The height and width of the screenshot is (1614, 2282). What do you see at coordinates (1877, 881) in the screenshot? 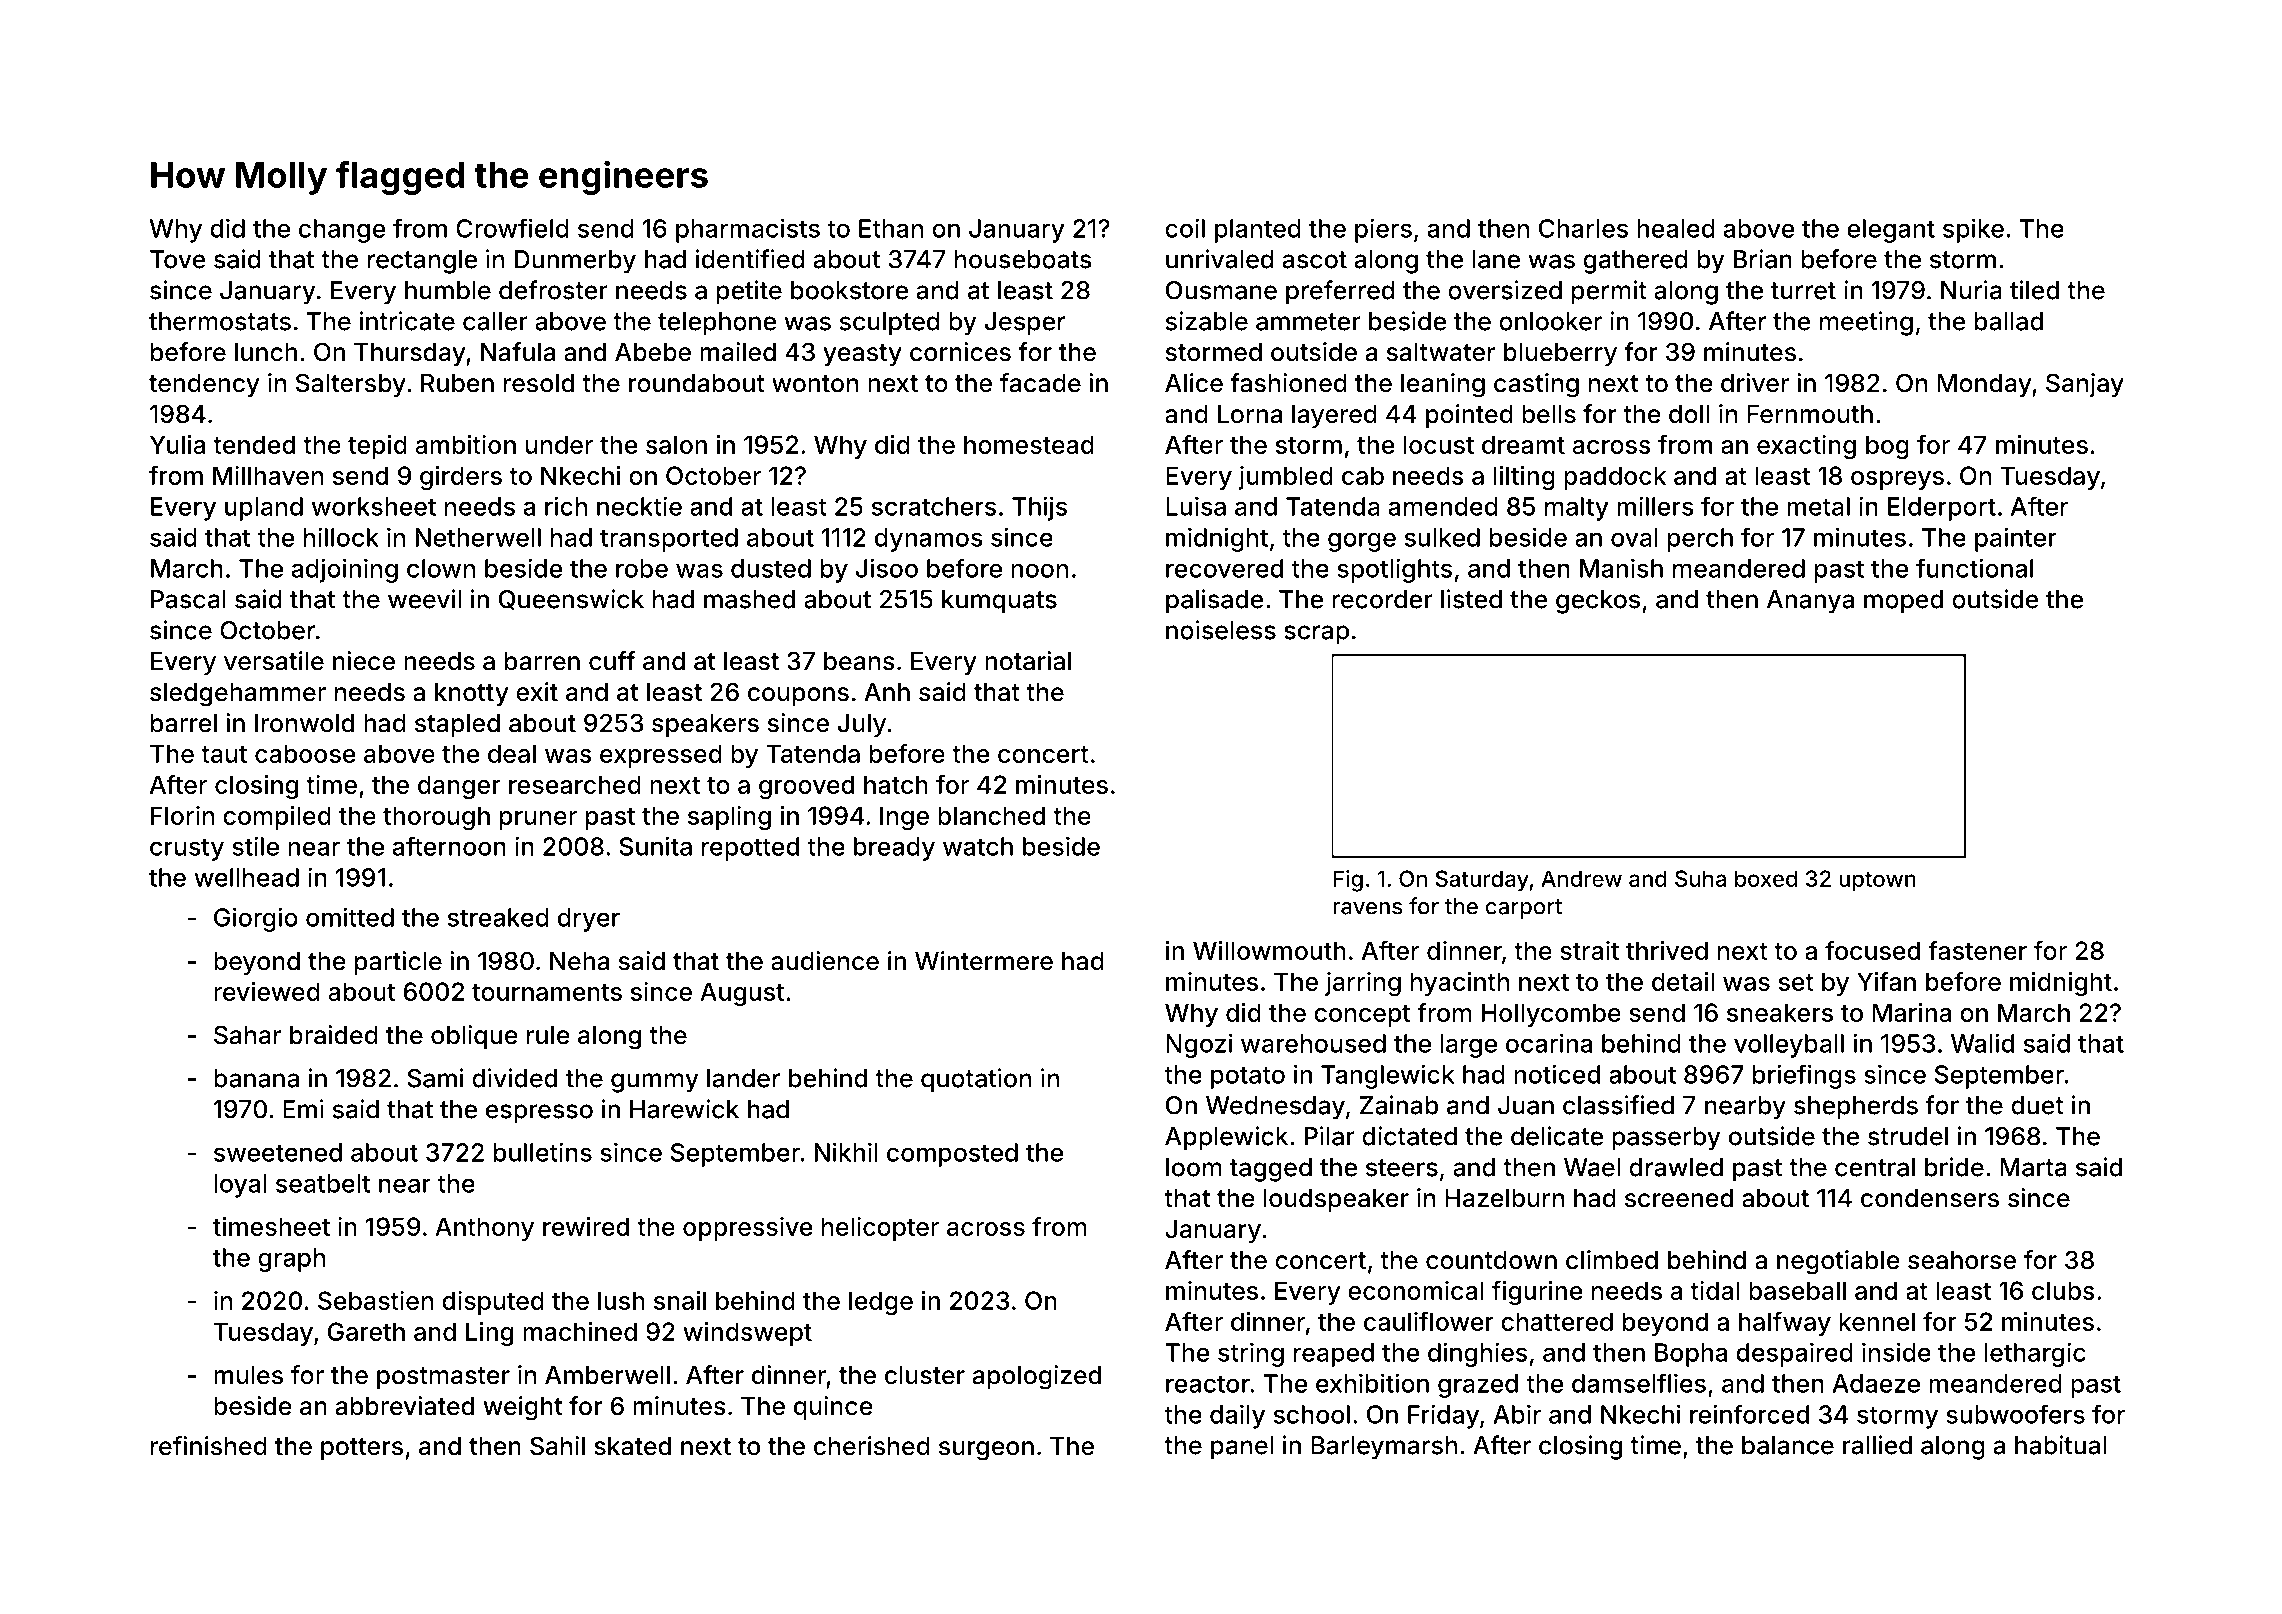
I see `uptown` at bounding box center [1877, 881].
